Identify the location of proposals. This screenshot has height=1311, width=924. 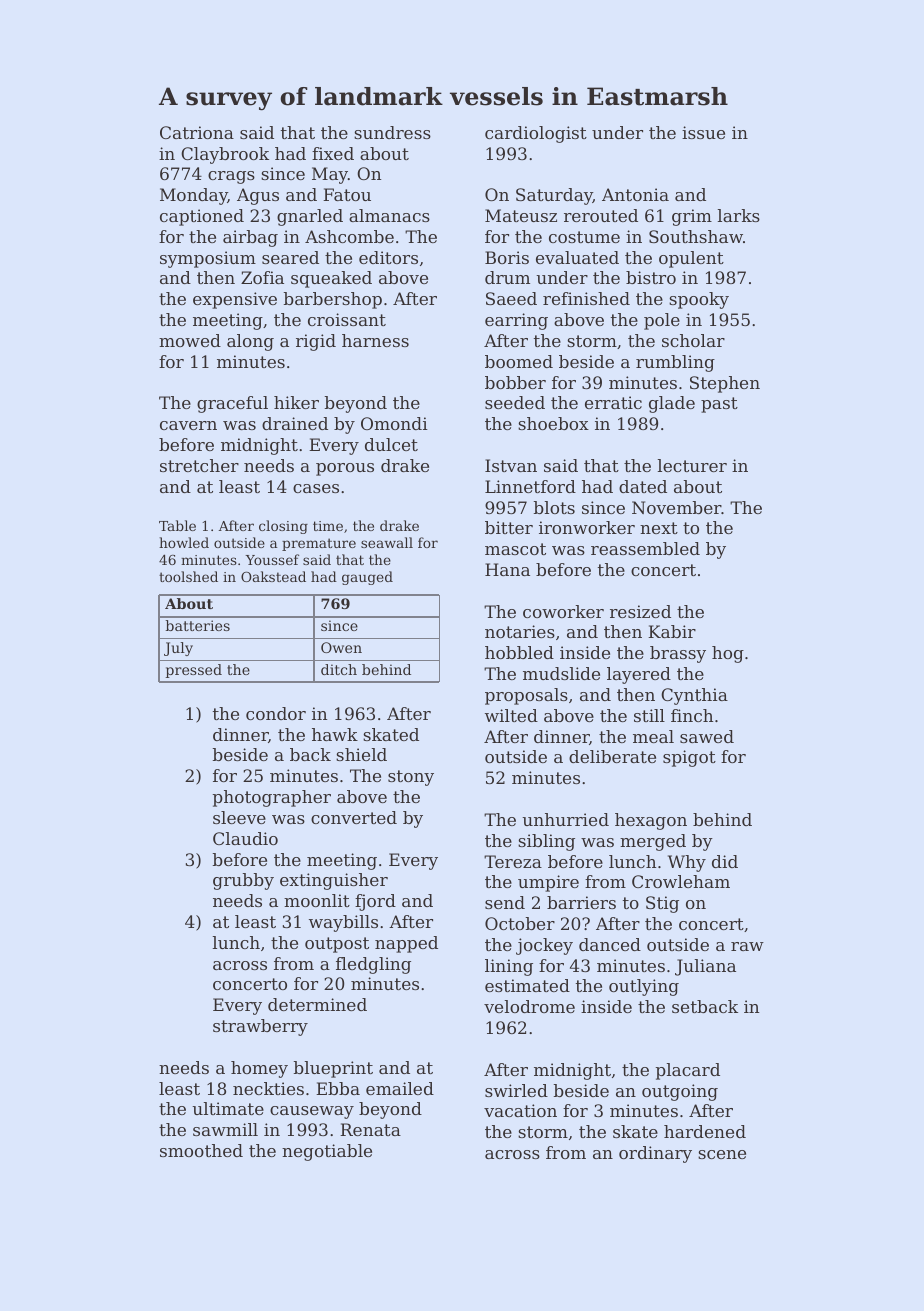
(526, 696).
